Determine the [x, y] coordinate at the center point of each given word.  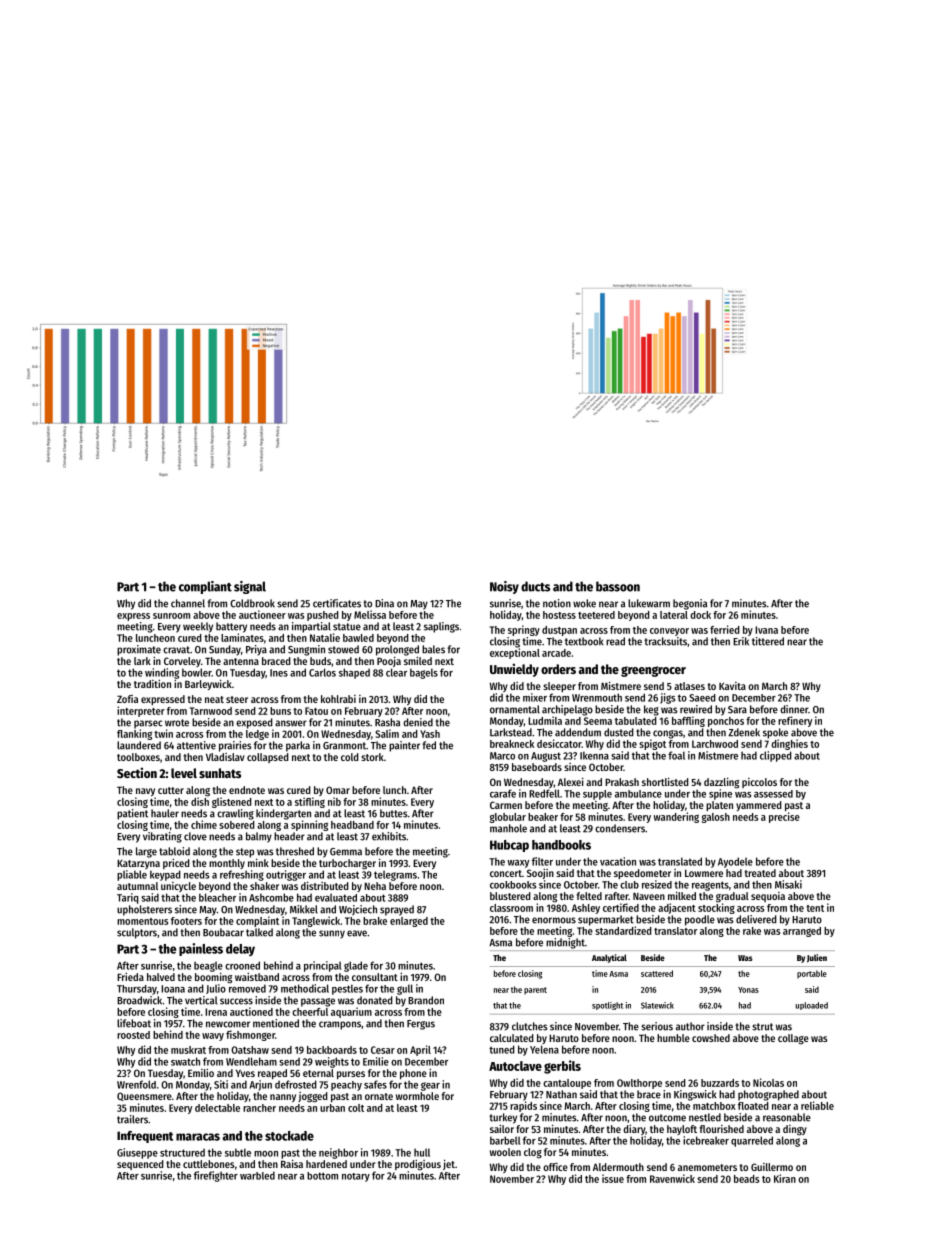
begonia [690, 604]
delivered [756, 919]
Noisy [504, 587]
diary [634, 1130]
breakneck [512, 744]
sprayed [397, 910]
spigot [652, 744]
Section [137, 772]
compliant [205, 587]
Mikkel [304, 909]
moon [266, 1154]
